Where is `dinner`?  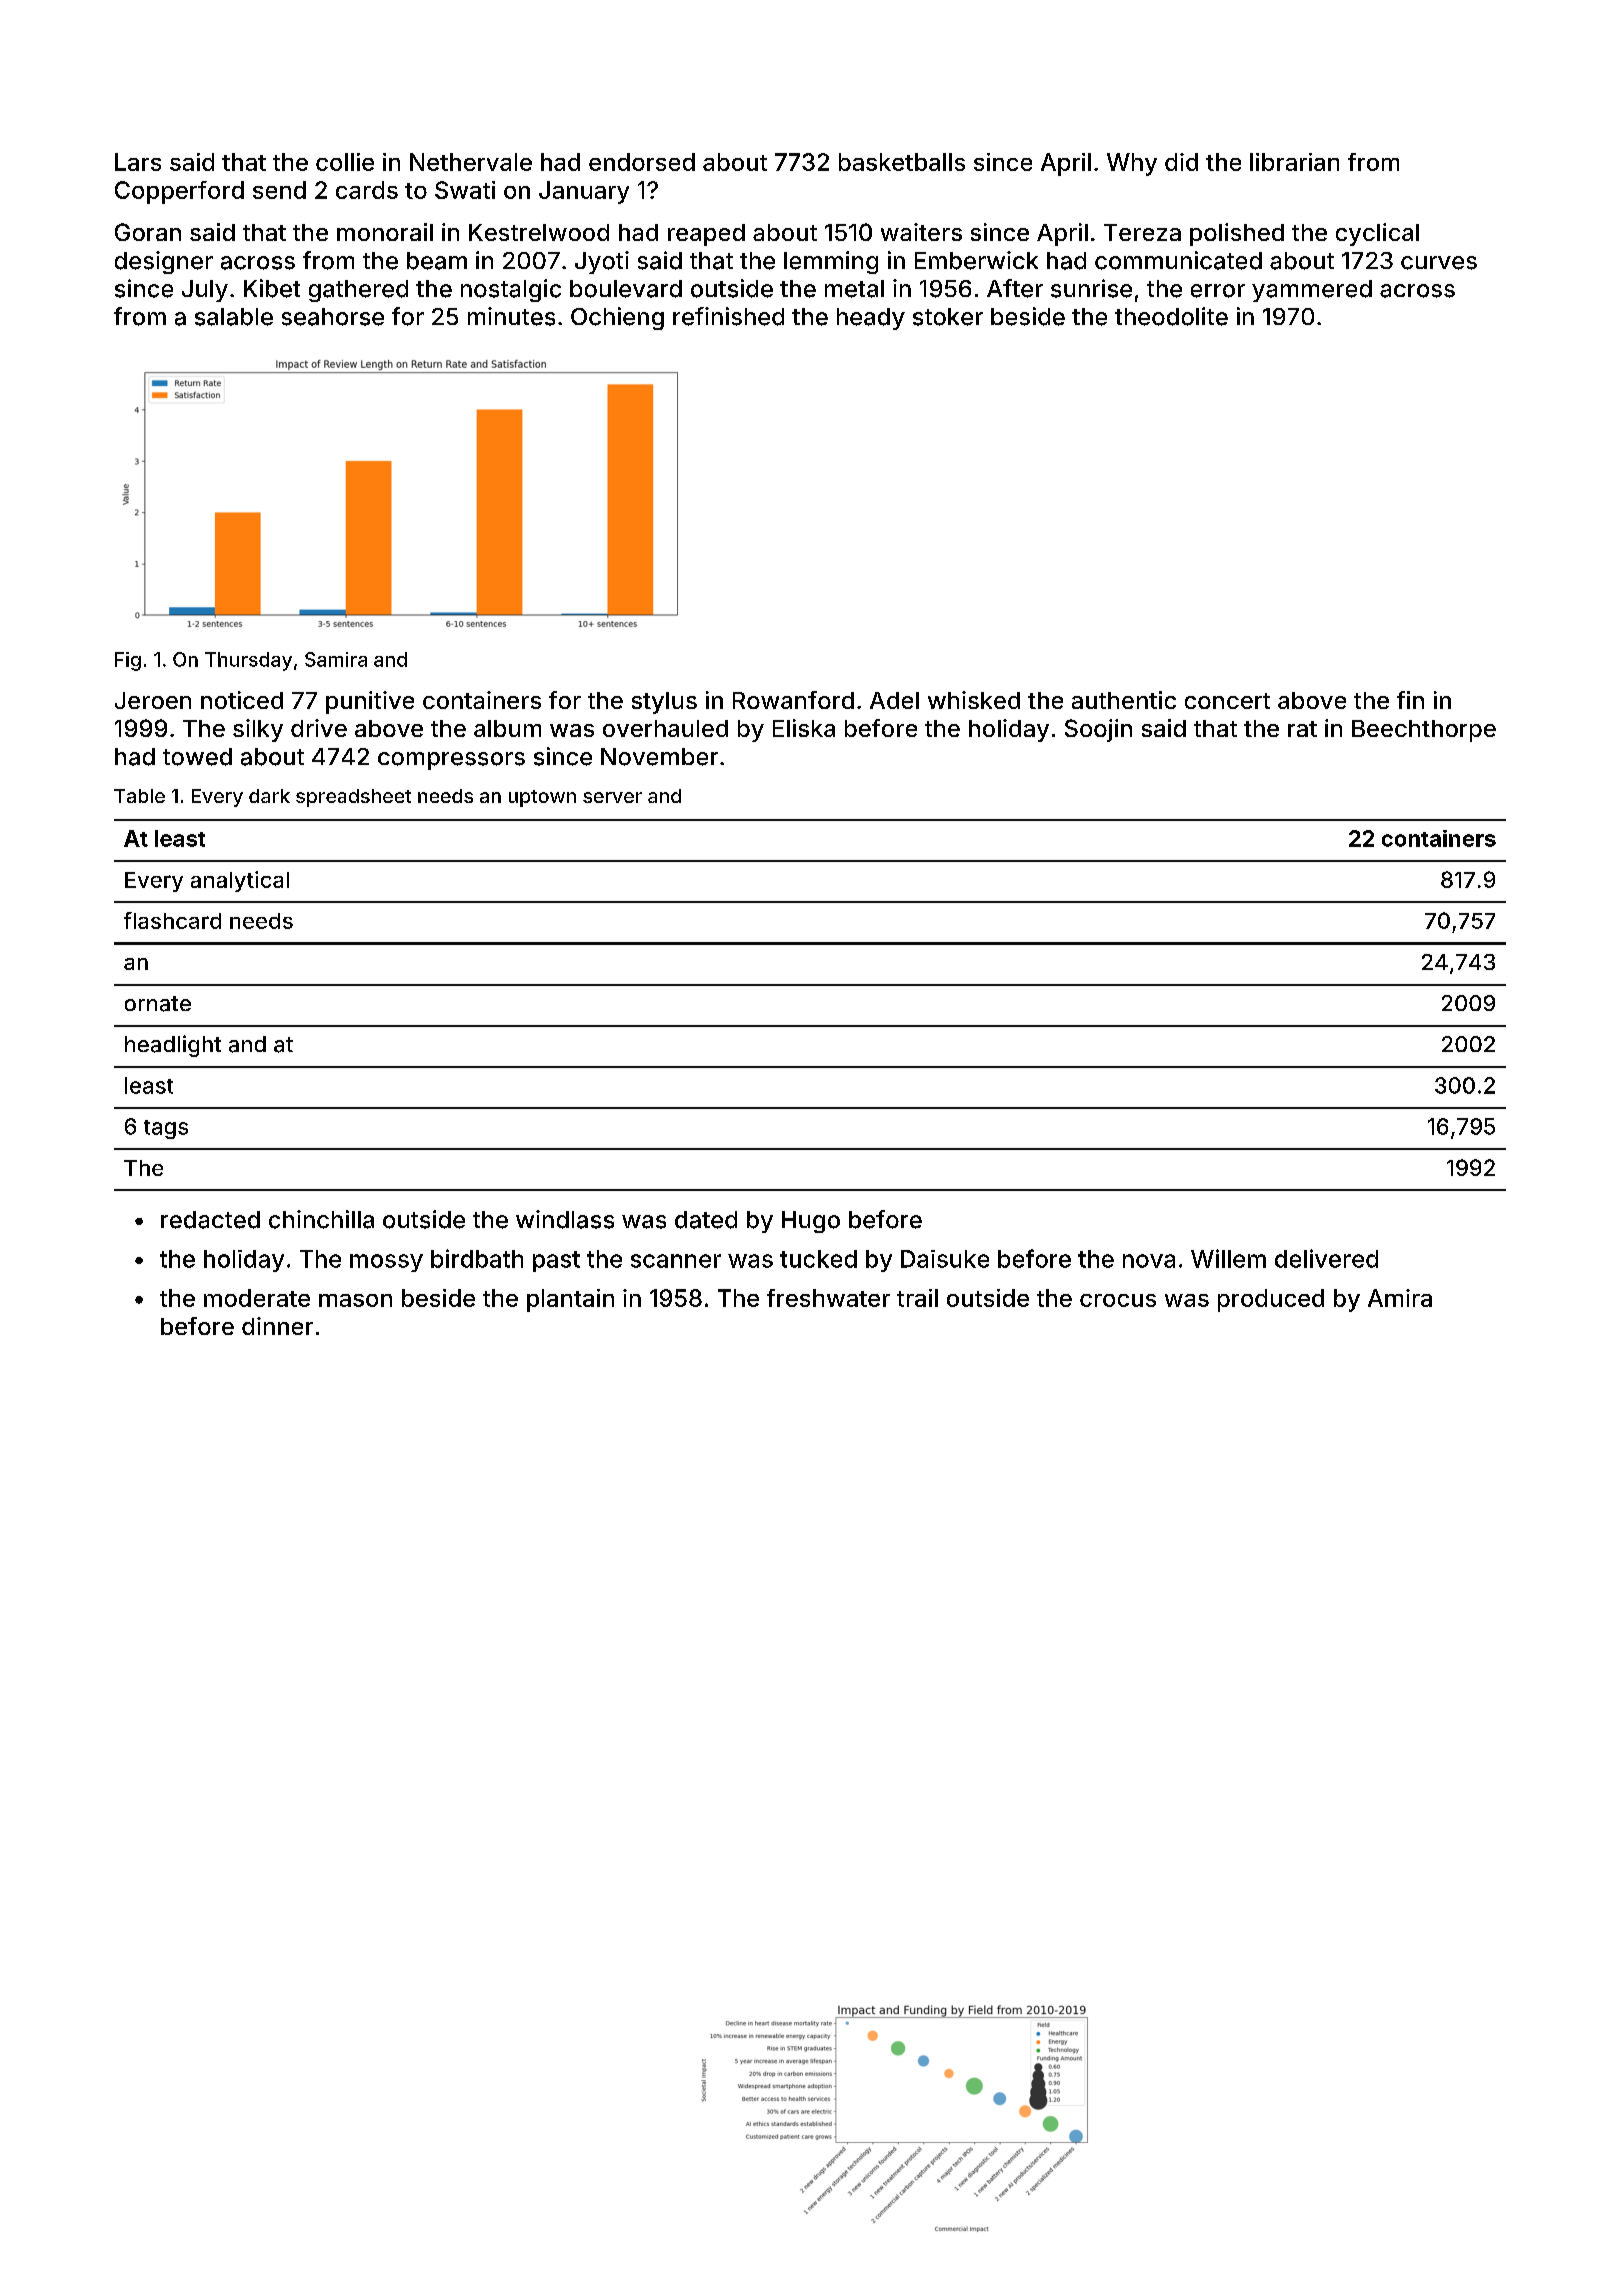 dinner is located at coordinates (277, 1326).
